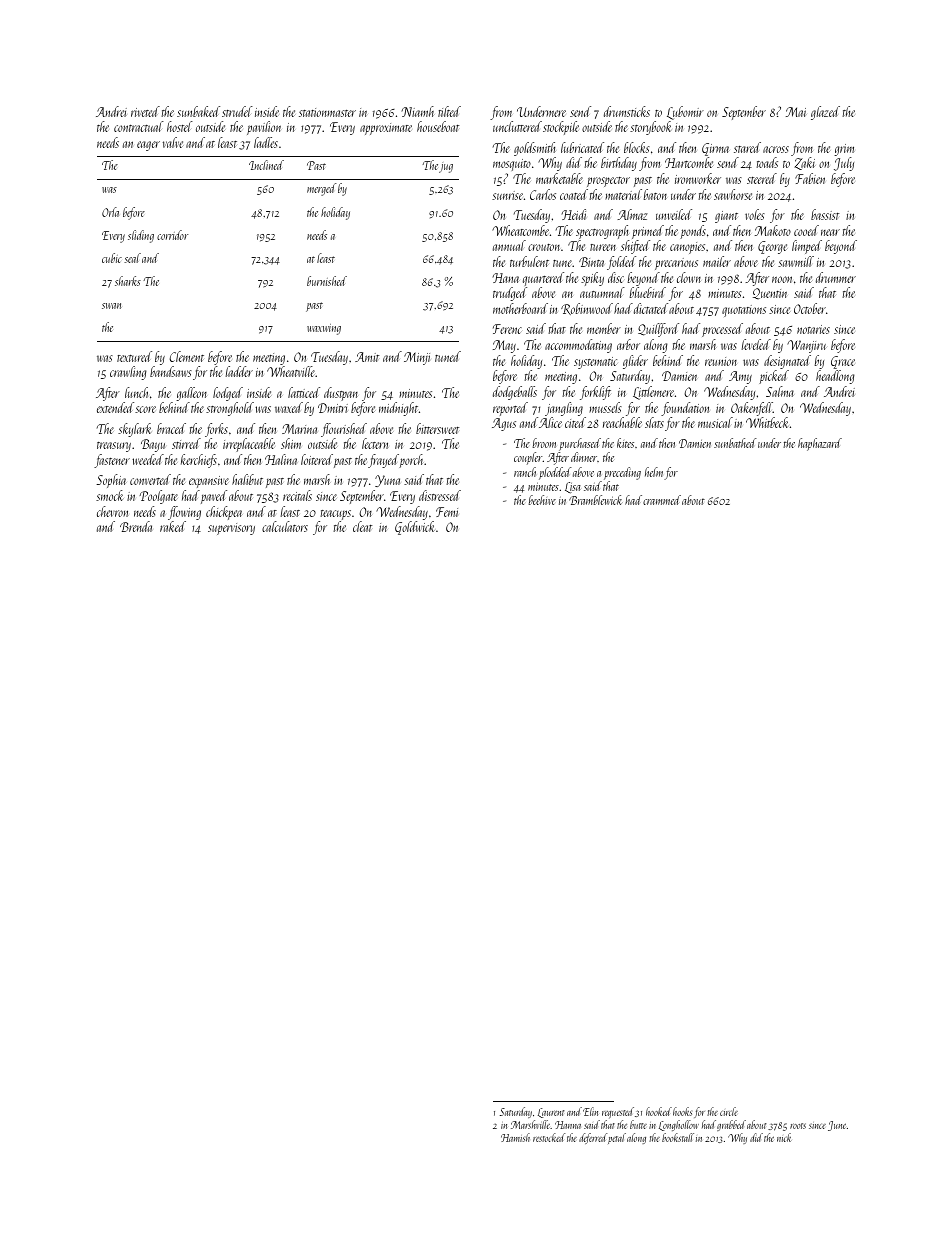 The width and height of the page is (952, 1233). I want to click on storybook, so click(650, 128).
